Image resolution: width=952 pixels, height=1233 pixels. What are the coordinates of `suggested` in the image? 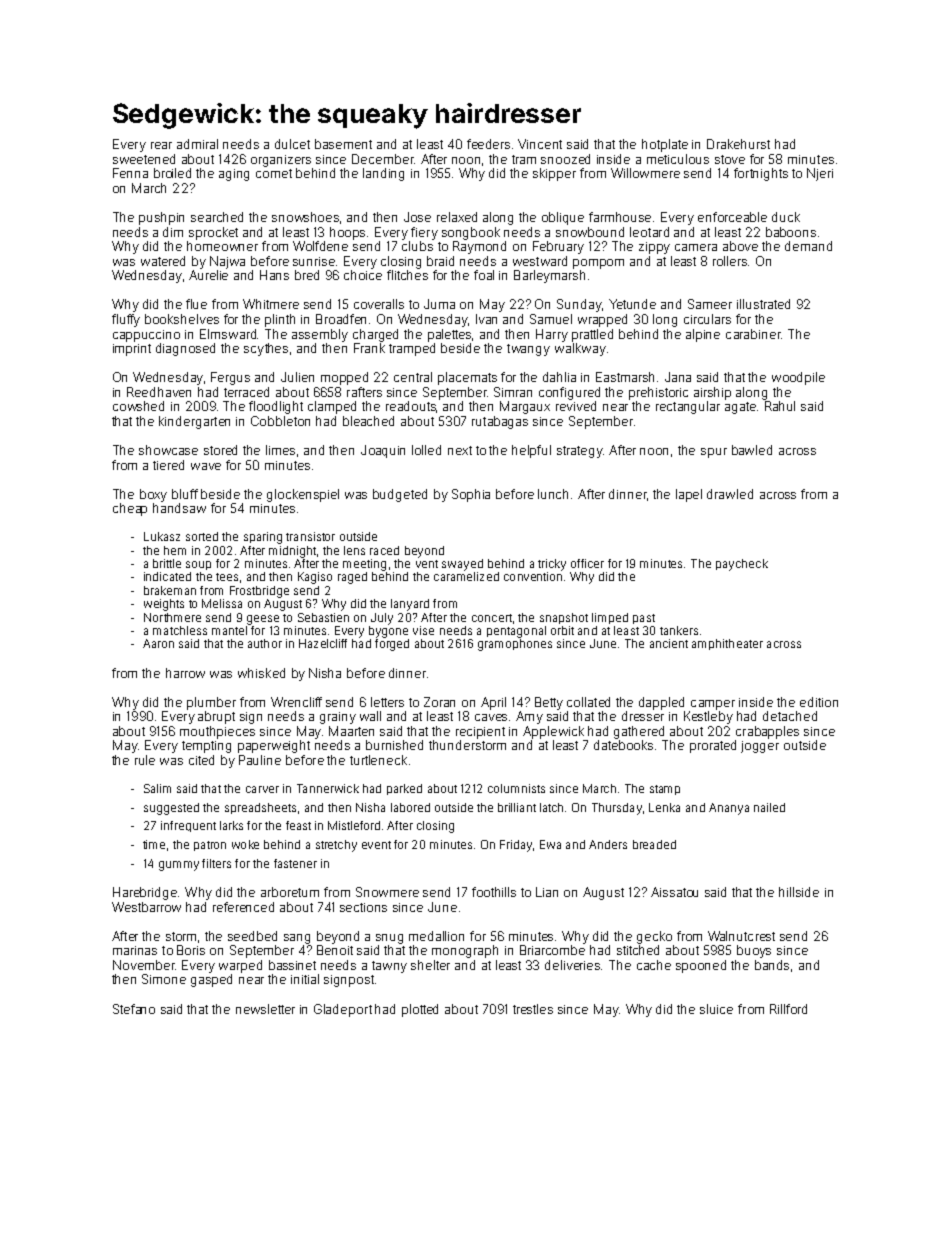 It's located at (171, 809).
